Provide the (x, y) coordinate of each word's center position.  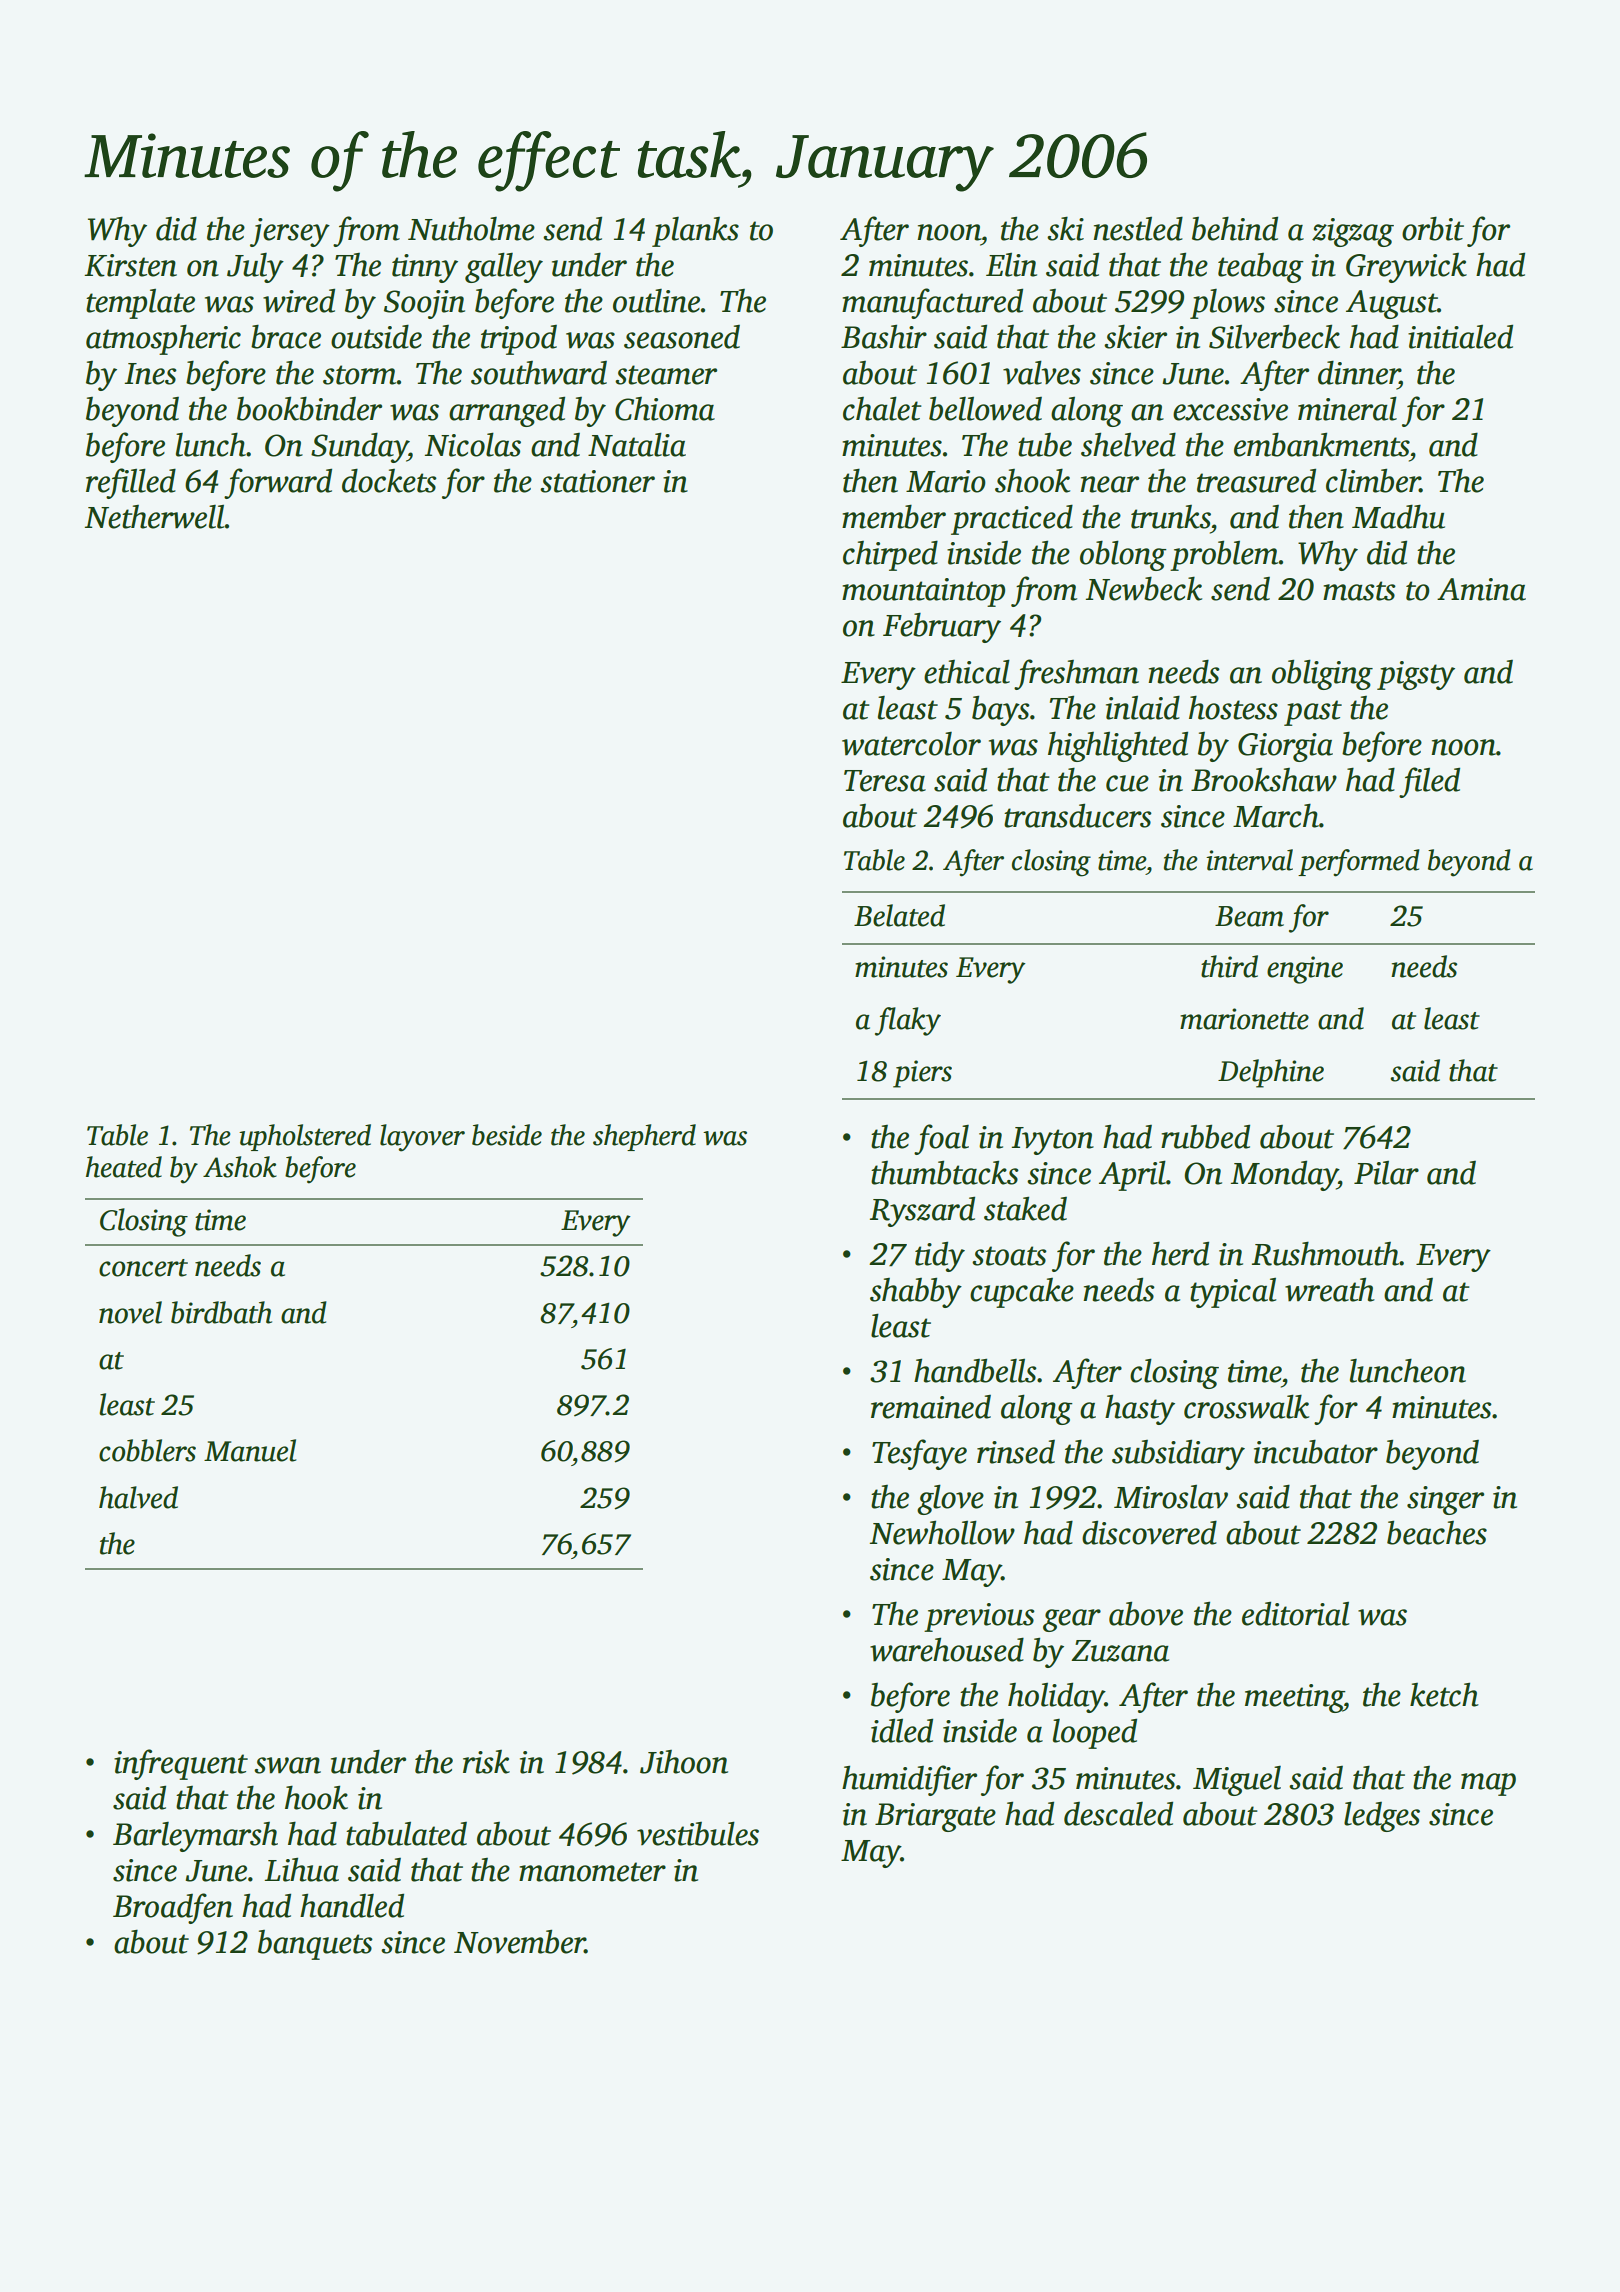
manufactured (932, 303)
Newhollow (942, 1532)
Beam (1249, 916)
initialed (1460, 337)
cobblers (147, 1450)
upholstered (305, 1137)
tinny (425, 268)
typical (1233, 1293)
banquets (315, 1945)
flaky (908, 1021)
